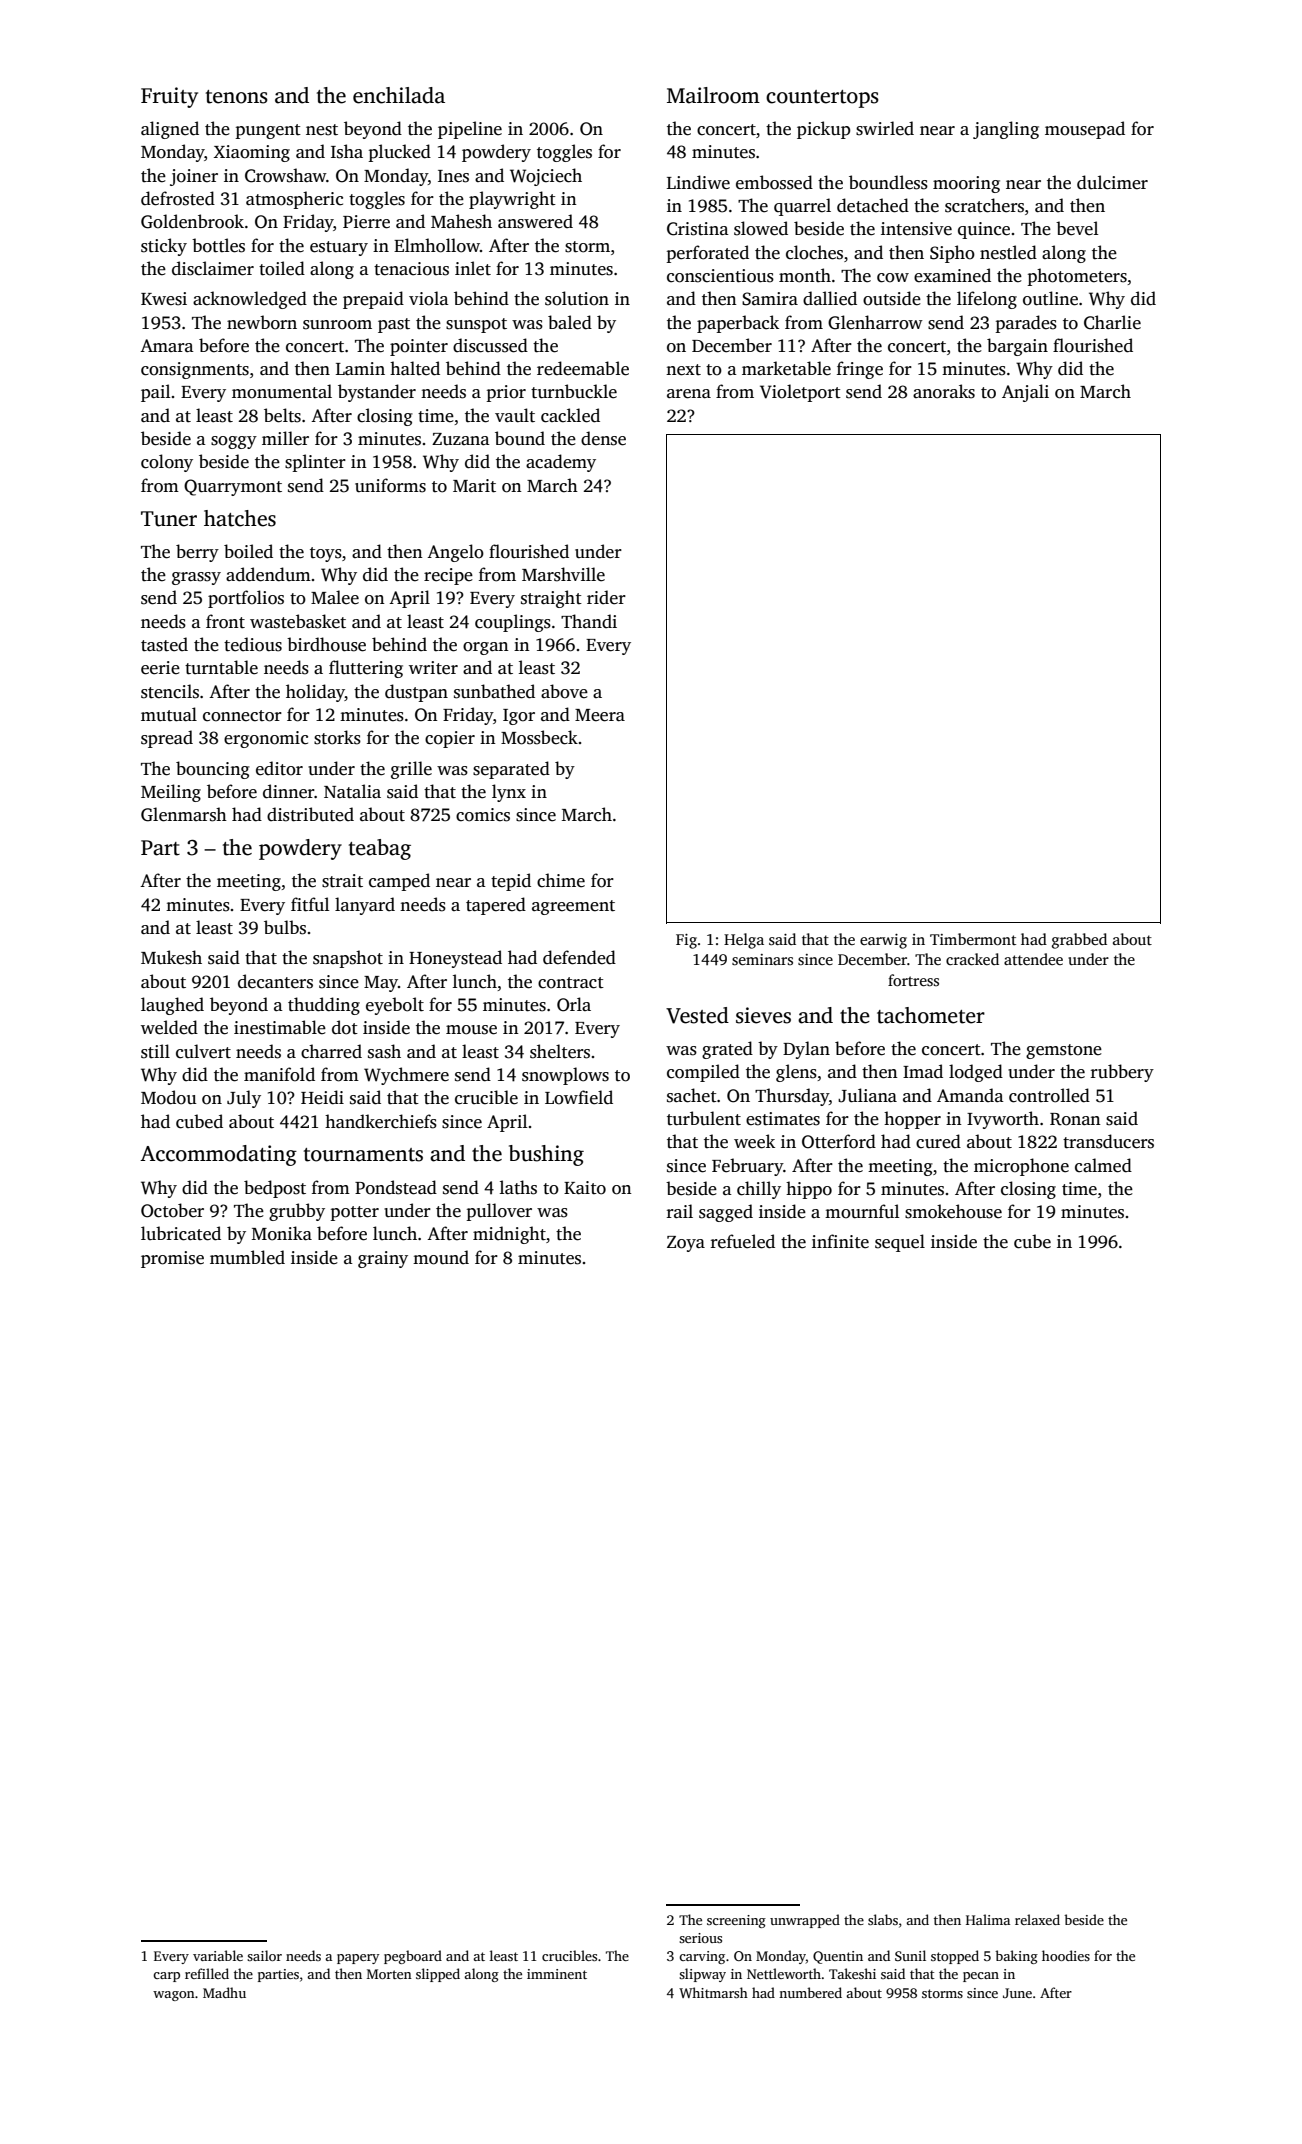  Describe the element at coordinates (1017, 1993) in the screenshot. I see `June` at that location.
